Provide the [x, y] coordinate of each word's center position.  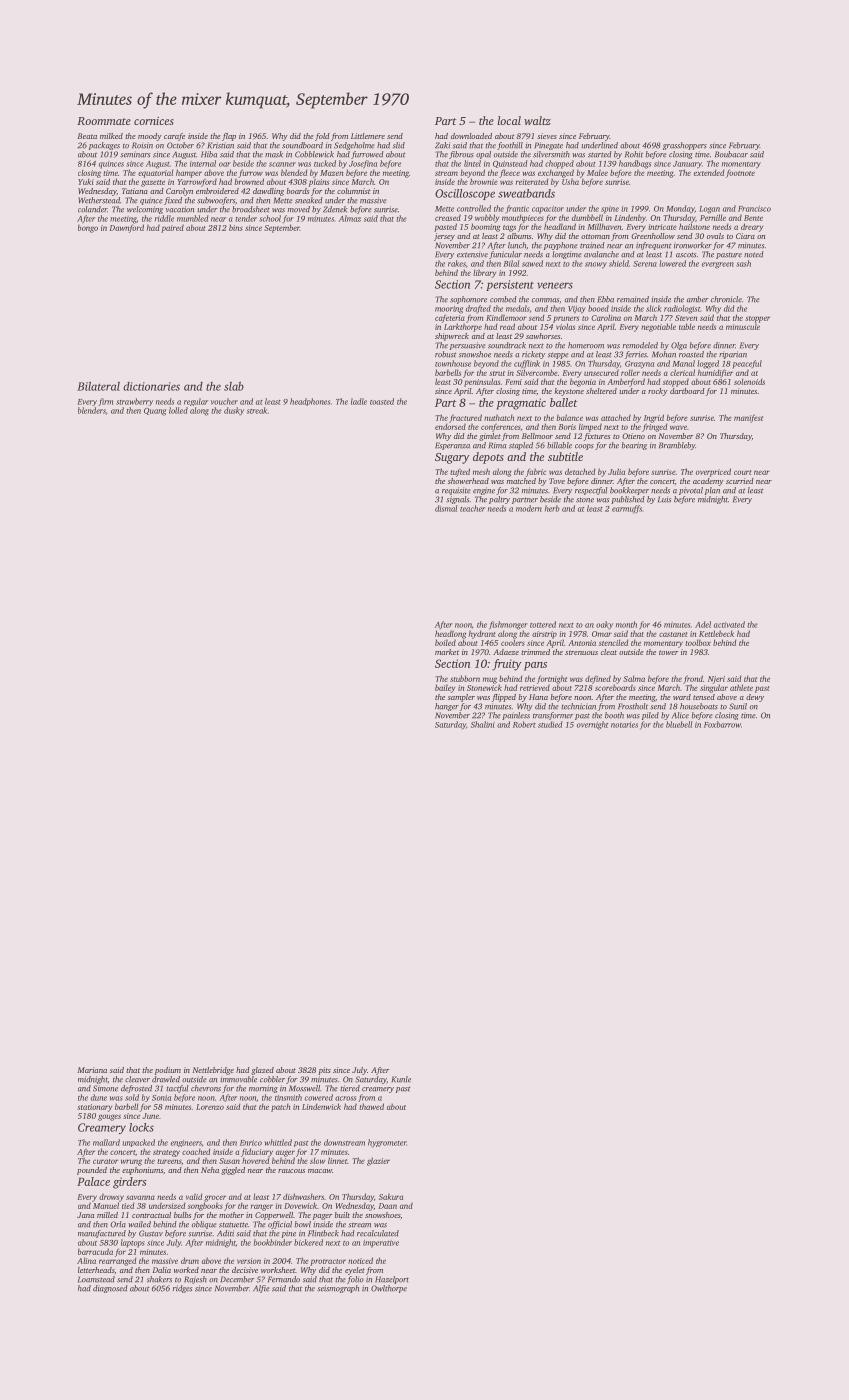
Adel [703, 624]
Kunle [401, 1079]
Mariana [92, 1070]
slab [234, 386]
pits [324, 1071]
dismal [446, 508]
